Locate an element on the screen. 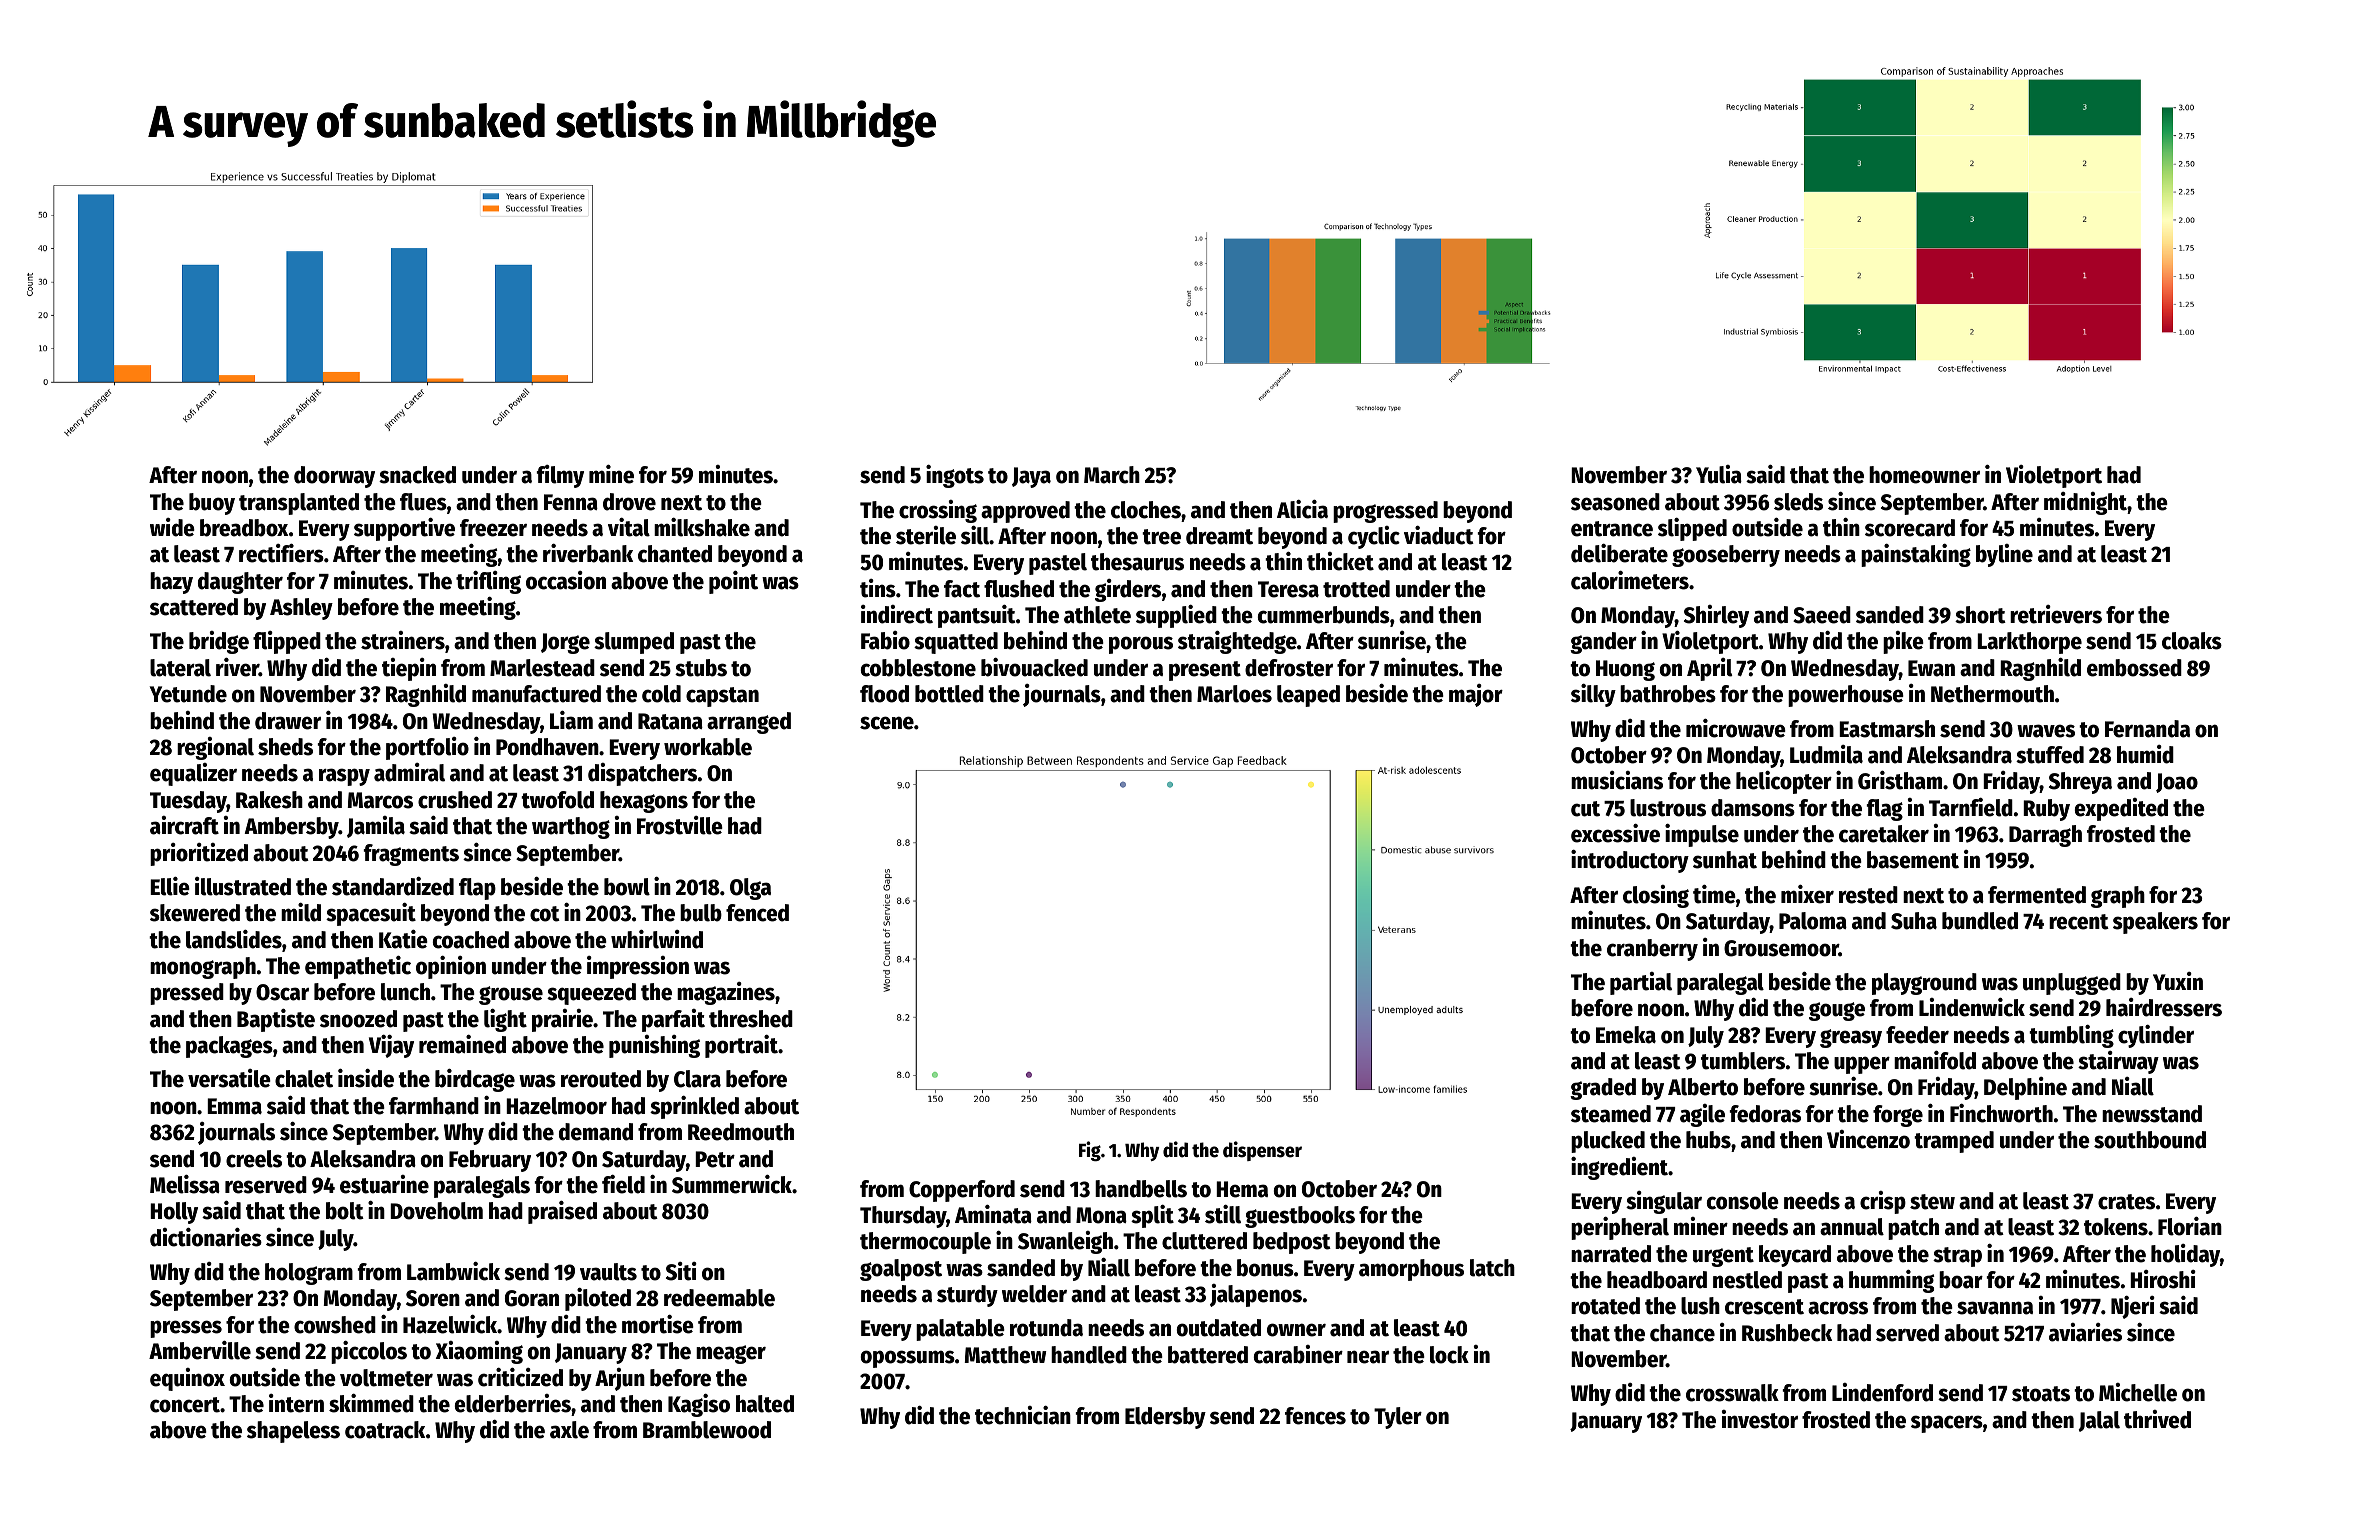  impression is located at coordinates (638, 967).
